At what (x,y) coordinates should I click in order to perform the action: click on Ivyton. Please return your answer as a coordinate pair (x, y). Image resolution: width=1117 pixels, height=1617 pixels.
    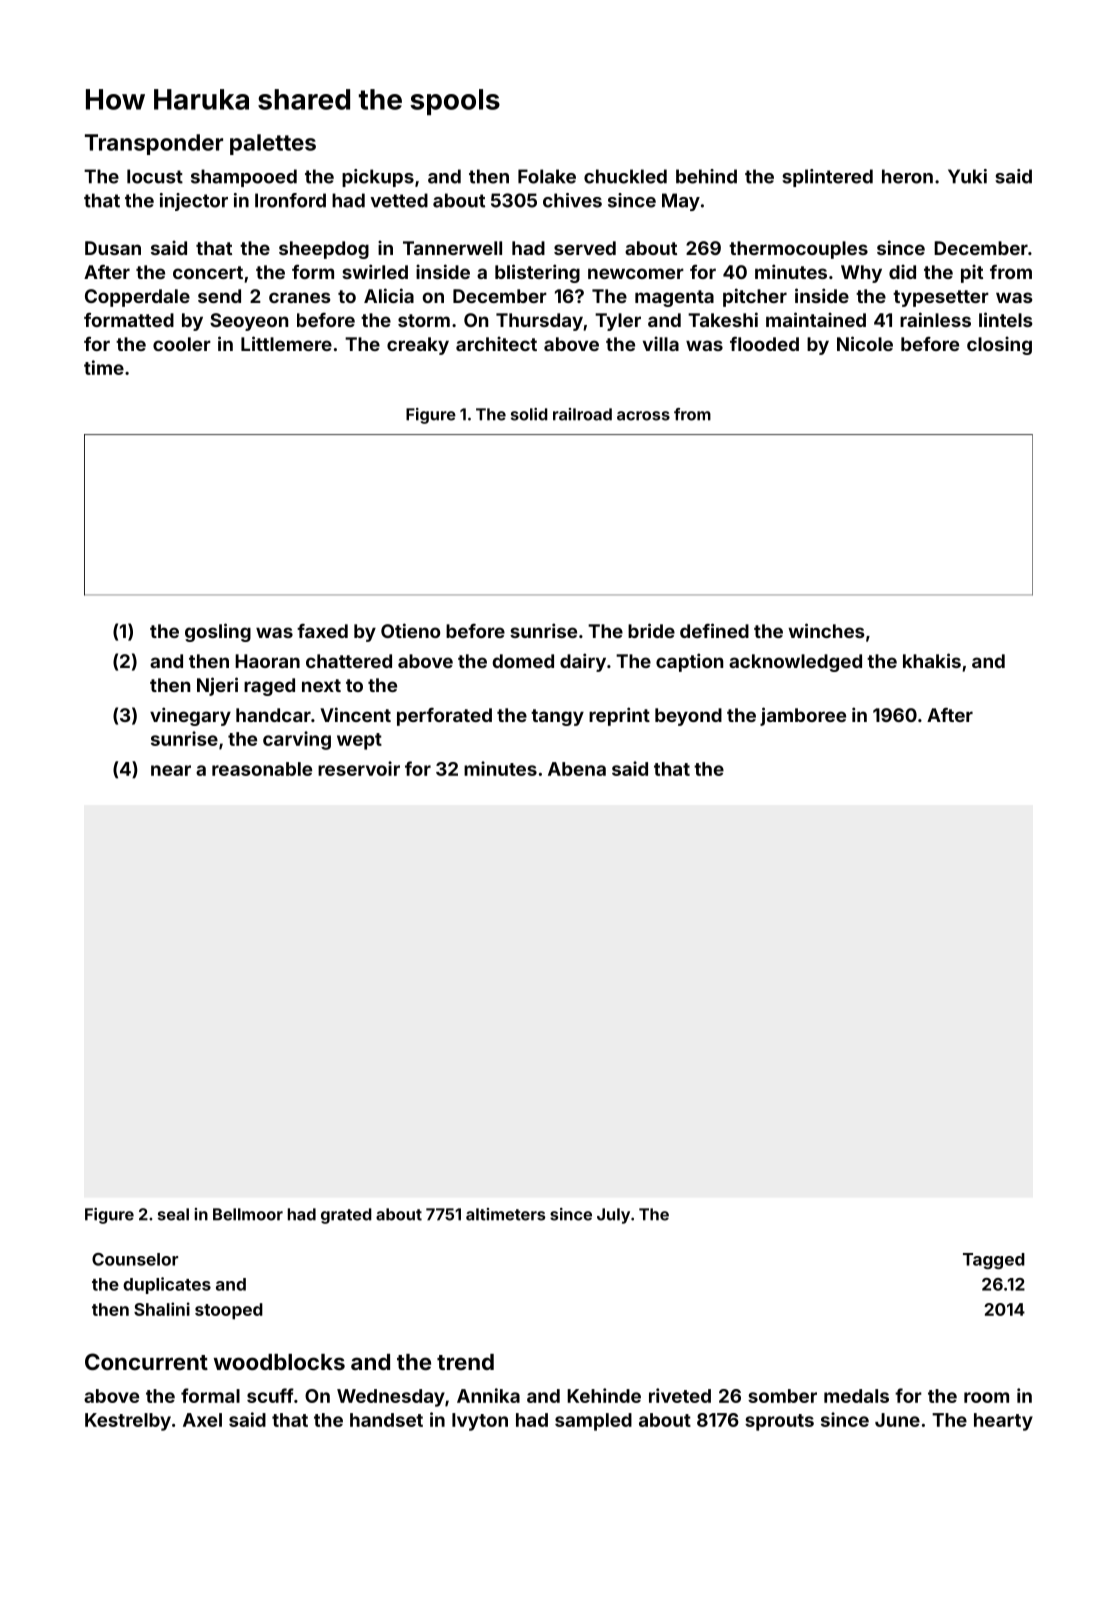
    Looking at the image, I should click on (480, 1422).
